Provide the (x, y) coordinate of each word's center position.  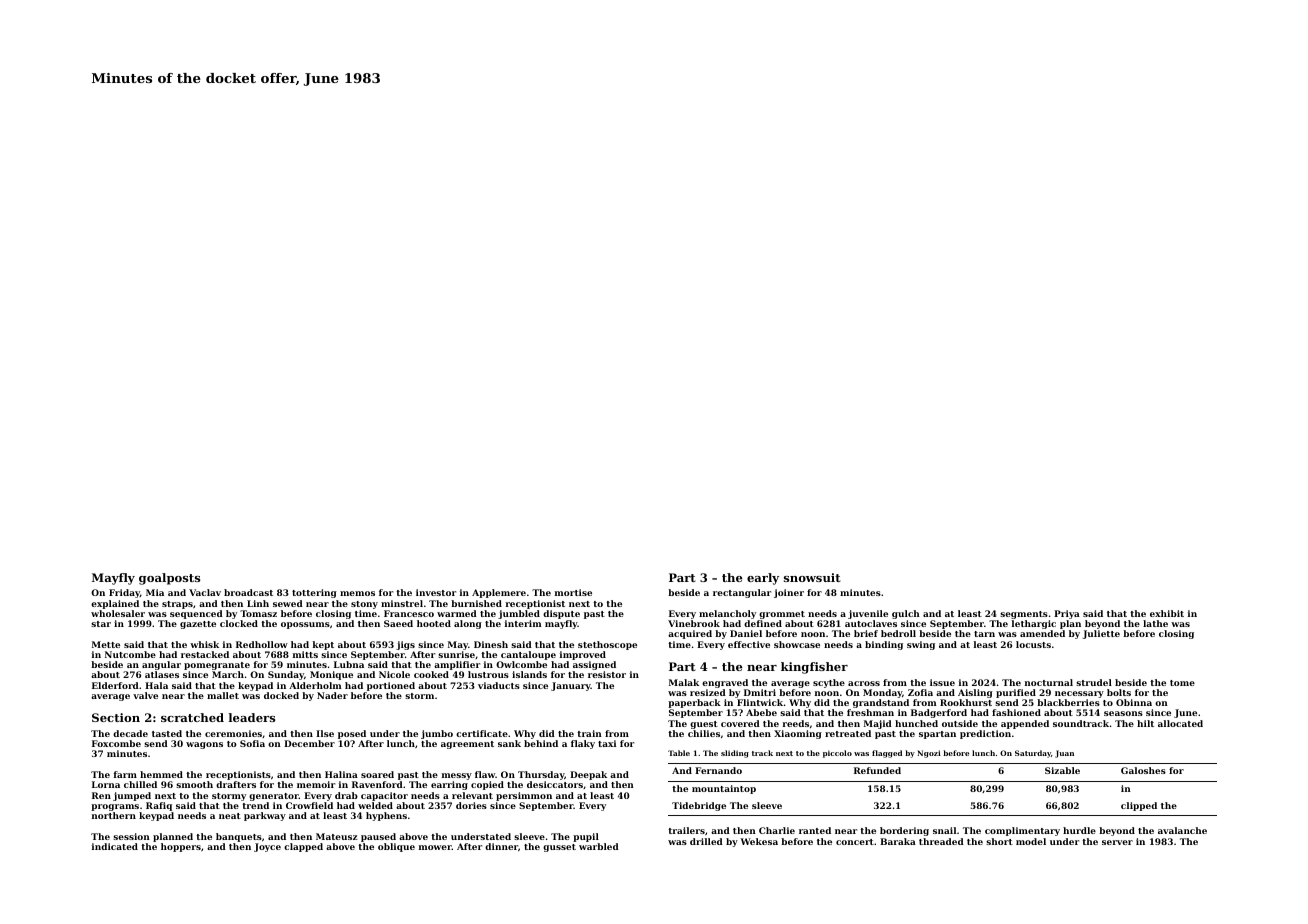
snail (944, 830)
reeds (795, 723)
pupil (586, 837)
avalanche (1182, 830)
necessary (1079, 694)
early (763, 579)
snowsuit (812, 577)
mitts (305, 654)
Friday (124, 593)
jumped (132, 796)
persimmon (524, 796)
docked (281, 695)
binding (884, 645)
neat (230, 816)
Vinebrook (694, 623)
